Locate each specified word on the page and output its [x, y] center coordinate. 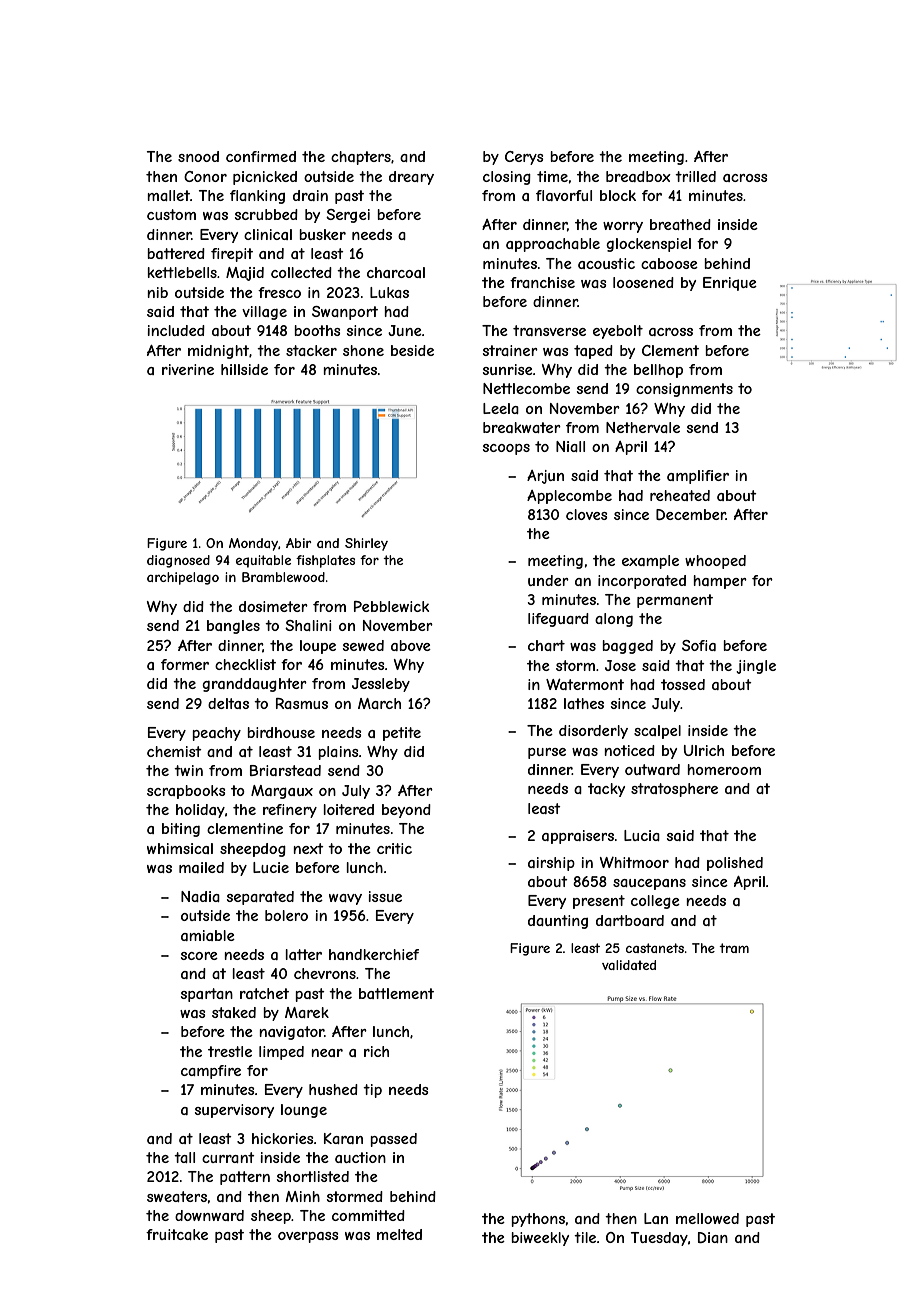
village [264, 313]
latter [303, 954]
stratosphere [674, 790]
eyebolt [618, 332]
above [411, 645]
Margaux [282, 792]
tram [734, 948]
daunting [558, 922]
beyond [406, 811]
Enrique [730, 284]
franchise [542, 282]
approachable [553, 245]
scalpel [657, 732]
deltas [228, 703]
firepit [232, 255]
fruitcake [177, 1234]
